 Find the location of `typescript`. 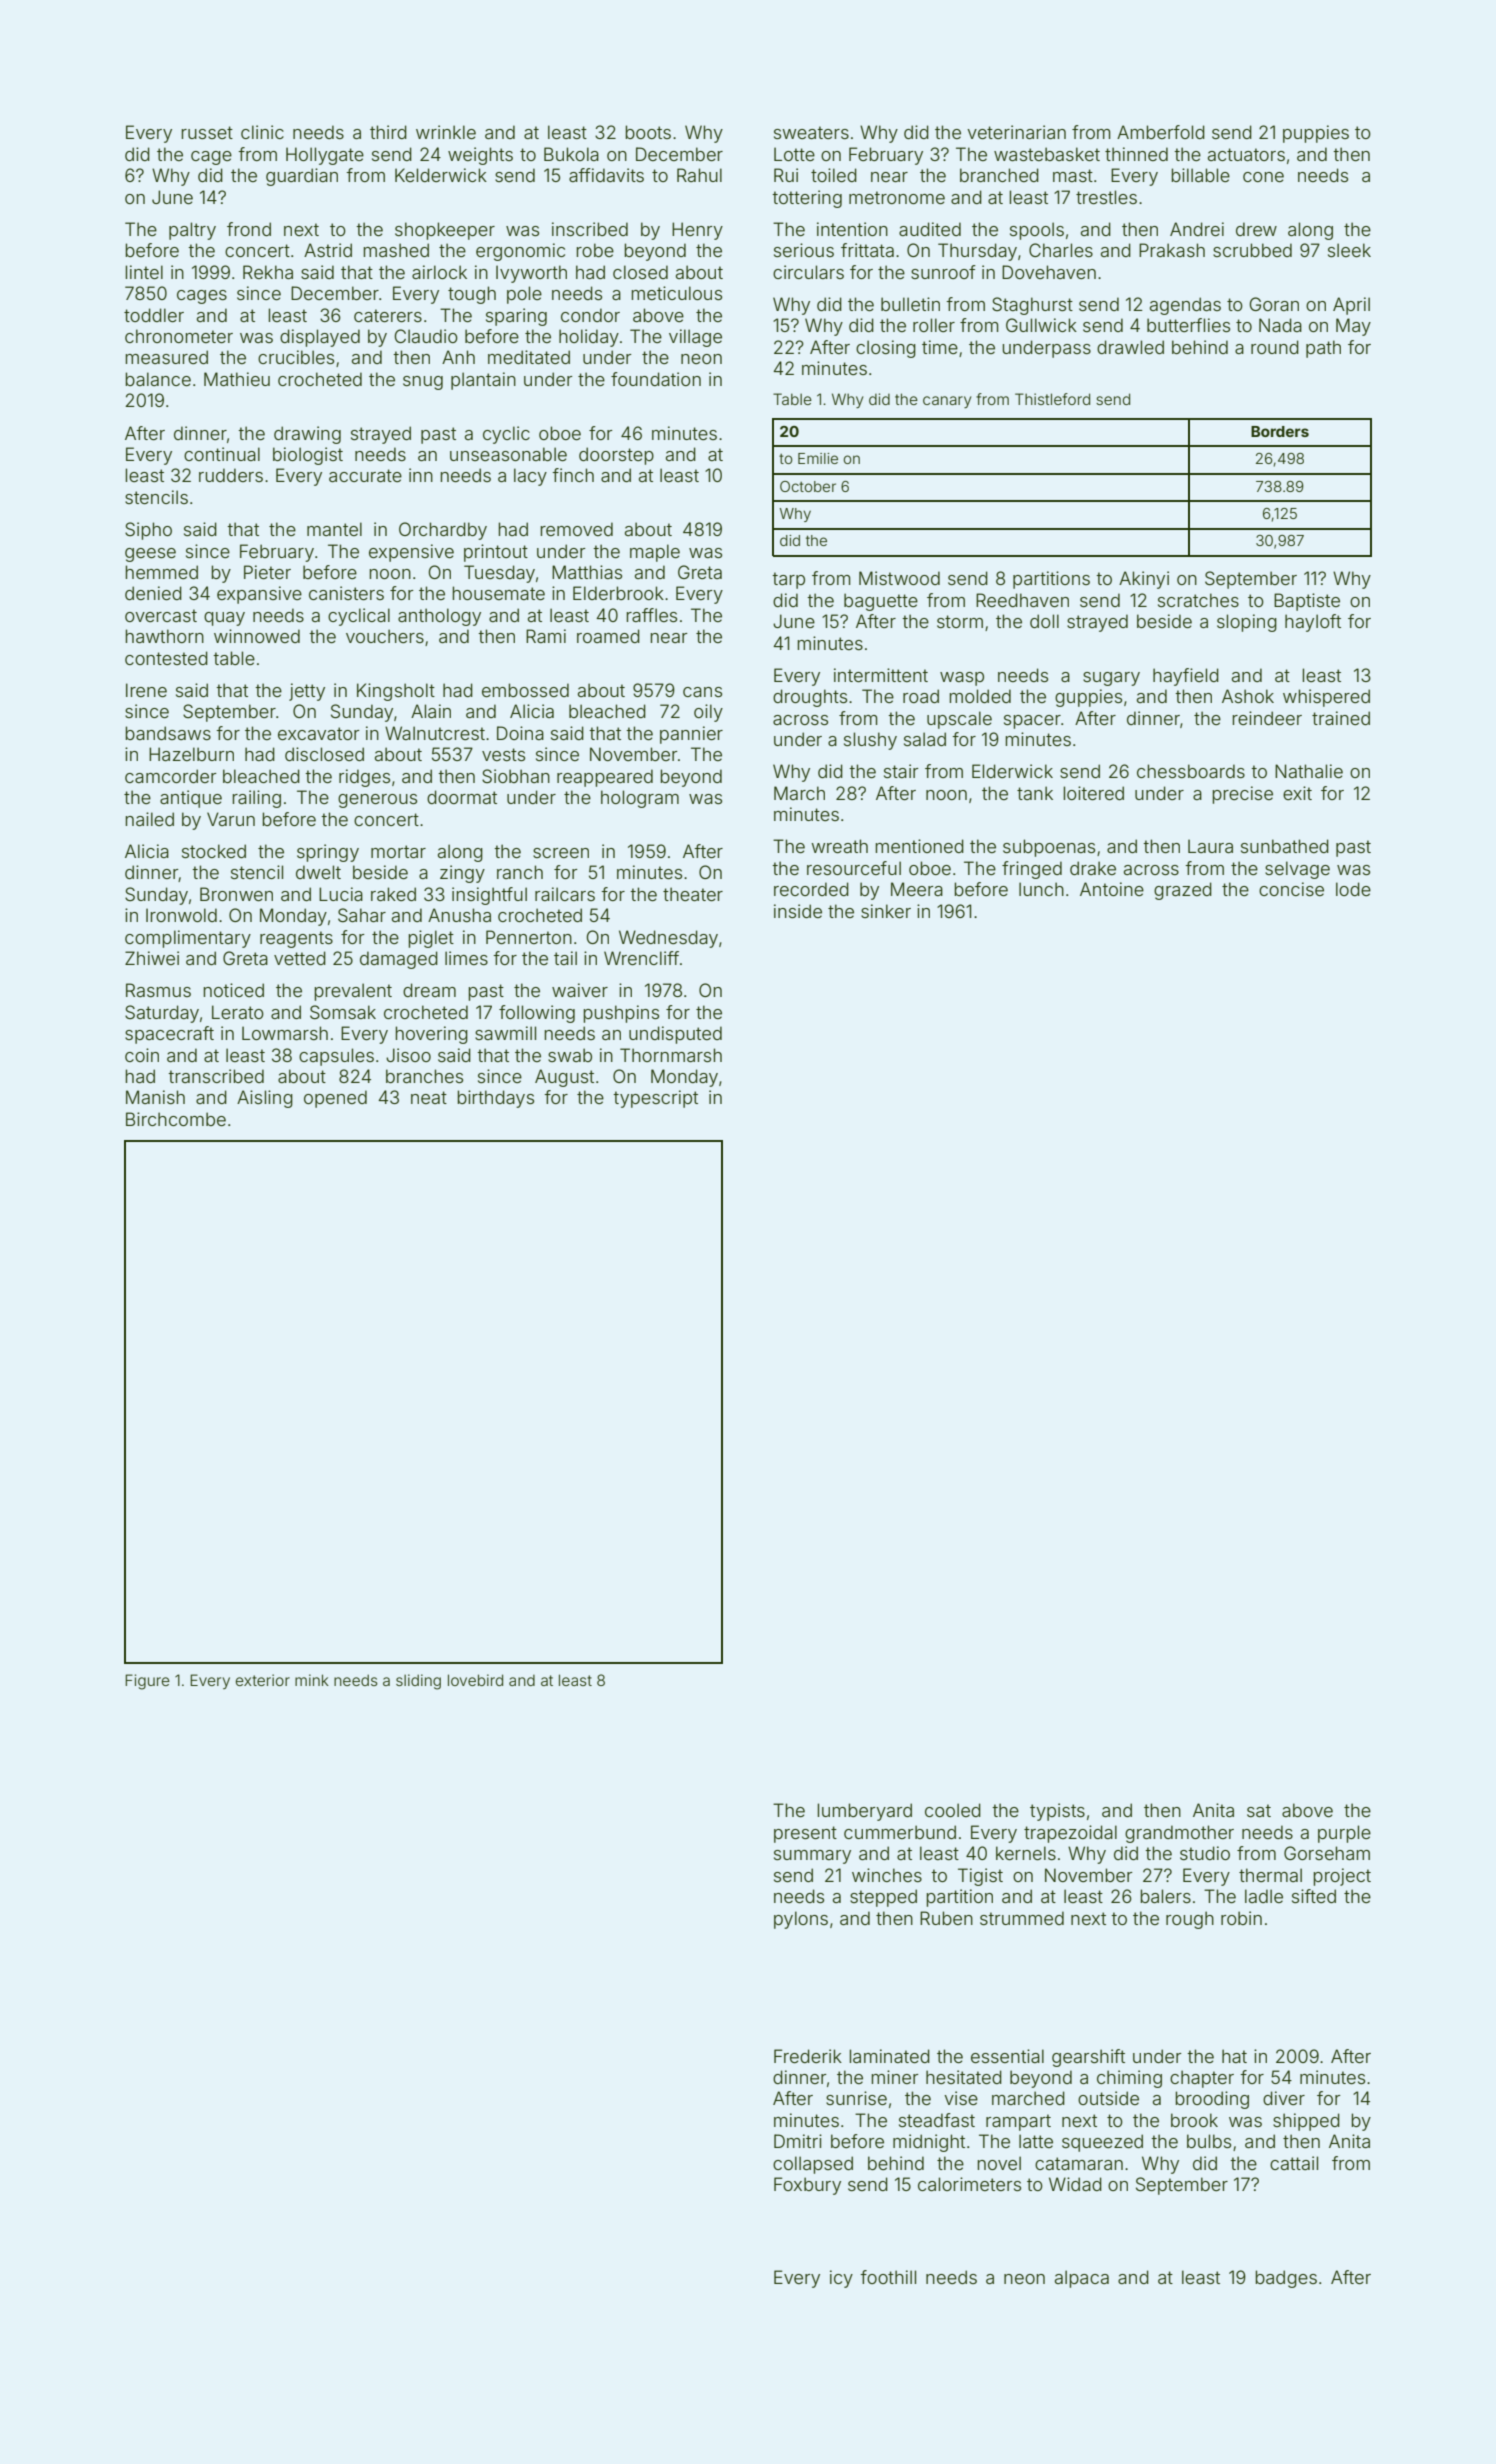

typescript is located at coordinates (655, 1099).
